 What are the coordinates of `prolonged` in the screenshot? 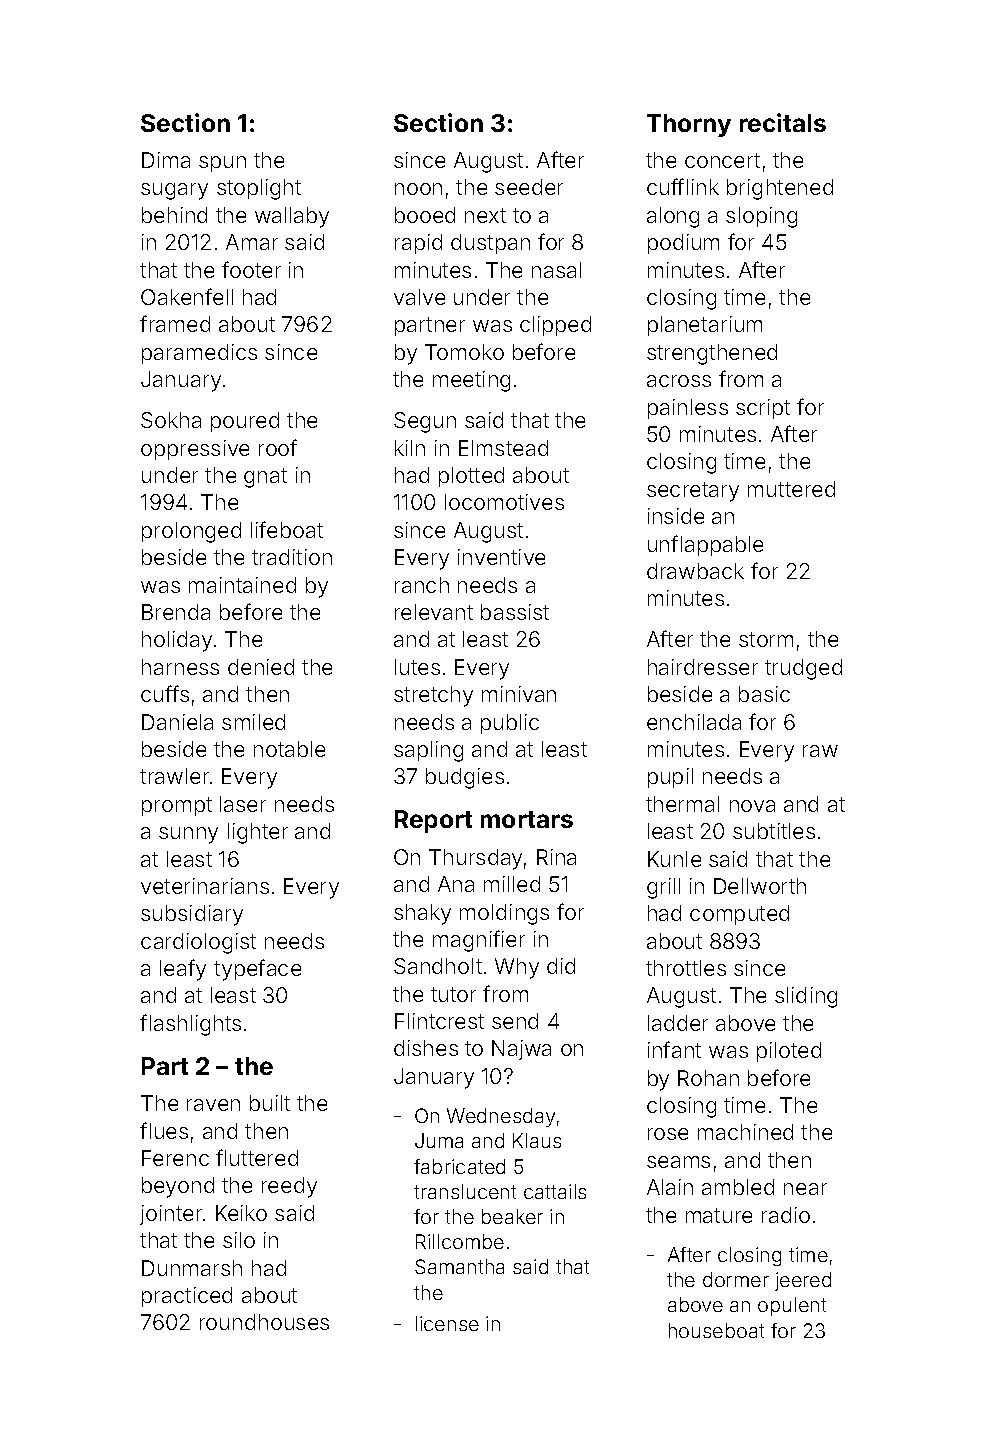 It's located at (191, 532).
